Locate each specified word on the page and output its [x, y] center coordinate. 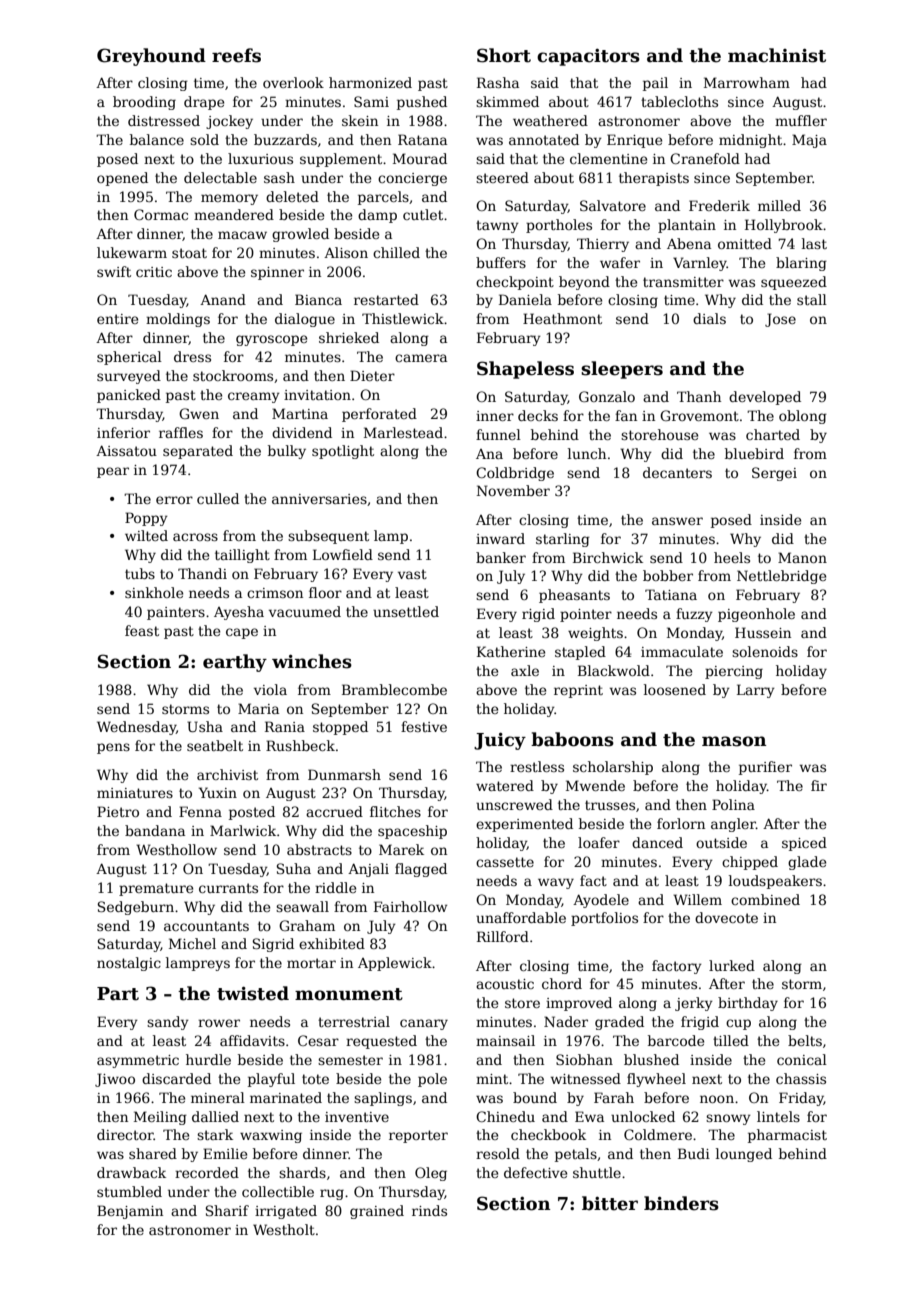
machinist [777, 55]
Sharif [227, 1210]
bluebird [754, 453]
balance [157, 139]
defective [535, 1172]
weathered [550, 120]
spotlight [343, 452]
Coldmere [658, 1134]
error [174, 500]
